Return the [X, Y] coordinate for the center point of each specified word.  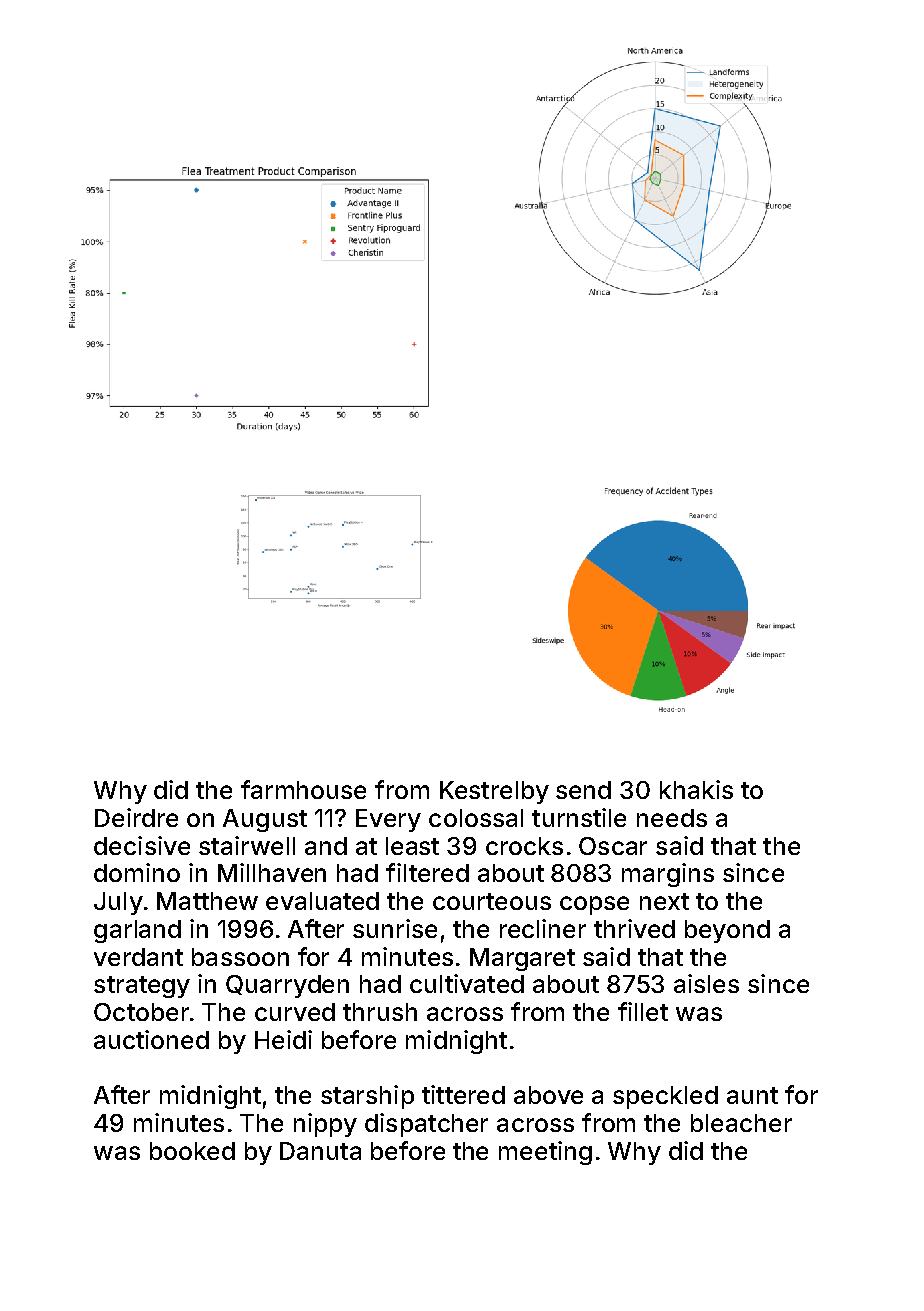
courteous [492, 901]
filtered [427, 872]
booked [192, 1151]
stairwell [247, 845]
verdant [138, 957]
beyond [727, 931]
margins [668, 875]
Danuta [320, 1151]
